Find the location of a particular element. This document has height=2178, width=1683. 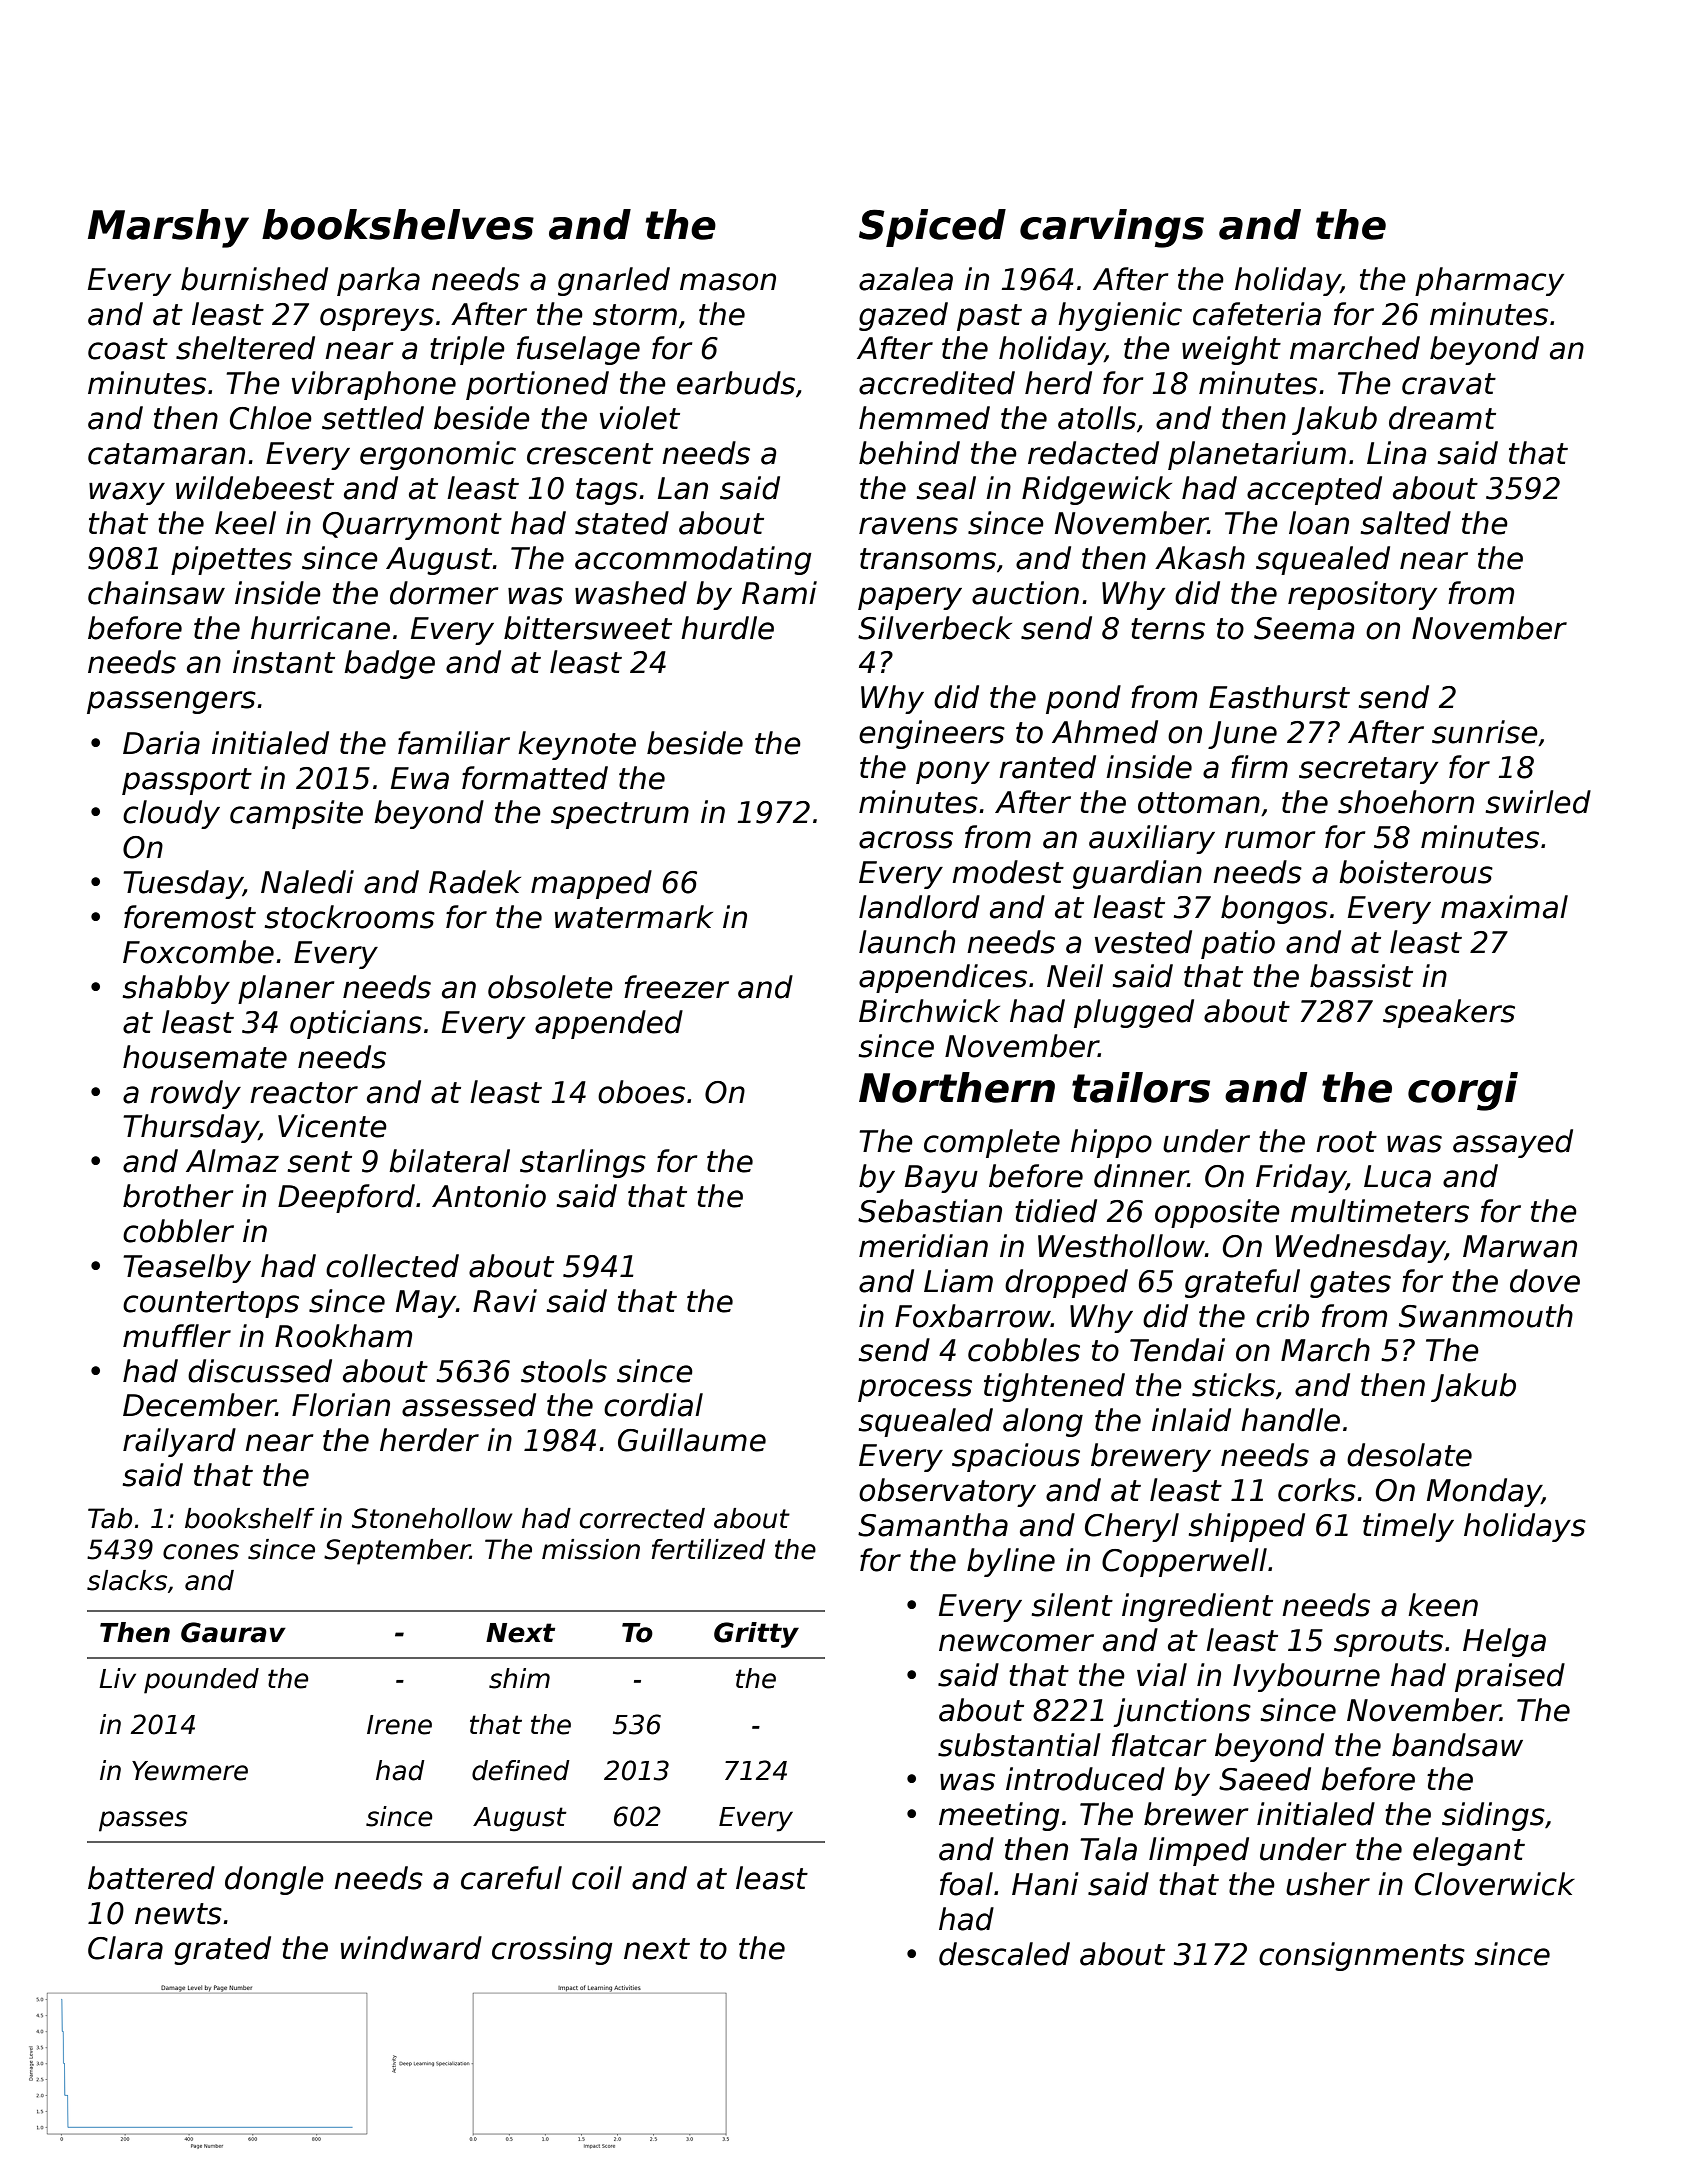

corgi is located at coordinates (1463, 1091).
